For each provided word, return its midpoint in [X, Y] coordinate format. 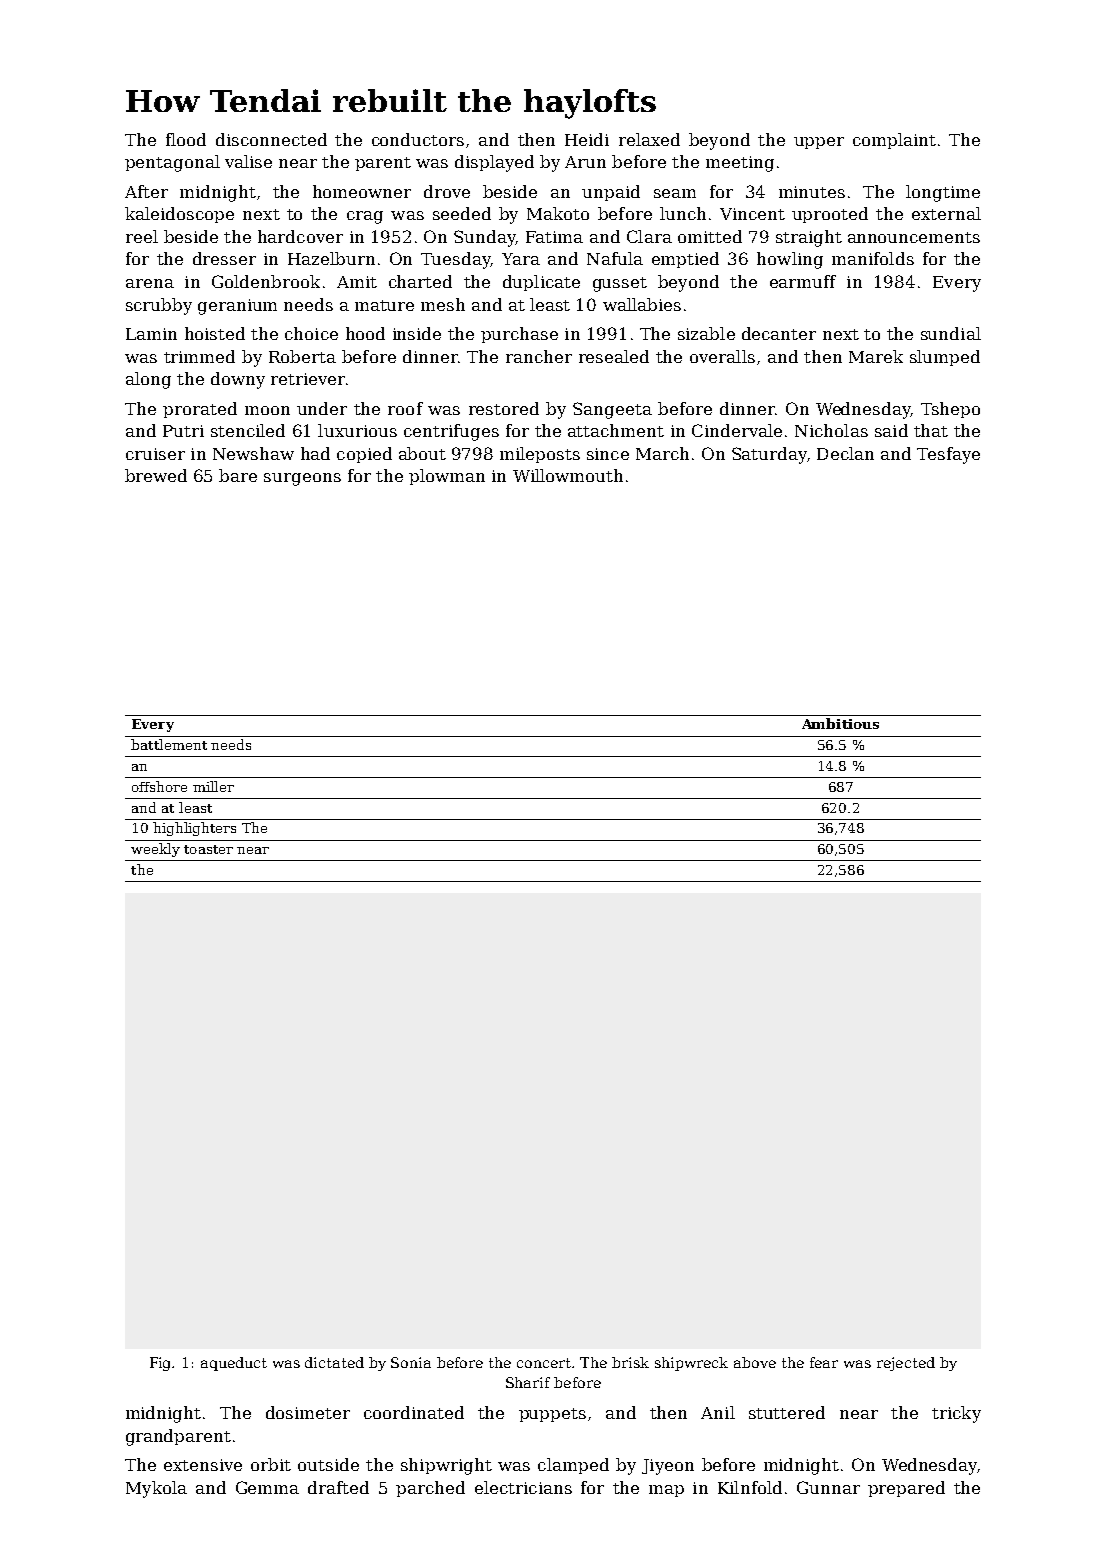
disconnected [271, 139]
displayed [494, 163]
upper [819, 143]
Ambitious [840, 723]
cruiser [155, 454]
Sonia [411, 1362]
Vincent [752, 214]
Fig [161, 1364]
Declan [845, 453]
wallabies [642, 304]
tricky [956, 1414]
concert [544, 1363]
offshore [159, 786]
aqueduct [234, 1364]
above [755, 1362]
